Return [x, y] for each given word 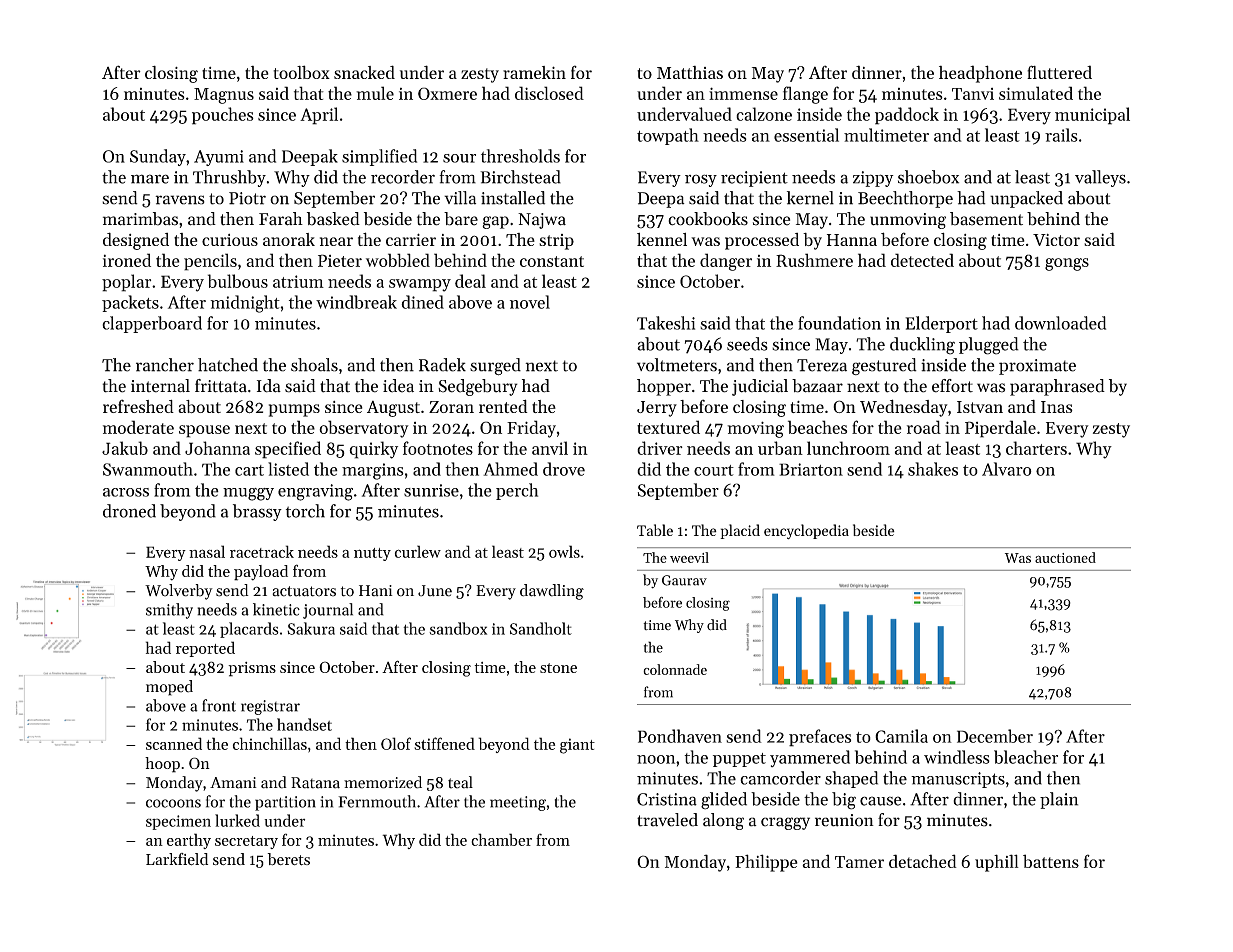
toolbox [301, 72]
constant [552, 261]
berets [288, 859]
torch [305, 511]
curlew [418, 551]
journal [328, 611]
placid [740, 531]
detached [923, 861]
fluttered [1059, 72]
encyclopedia [806, 531]
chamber [501, 839]
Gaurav [684, 580]
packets [130, 303]
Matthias [690, 72]
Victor [1056, 240]
